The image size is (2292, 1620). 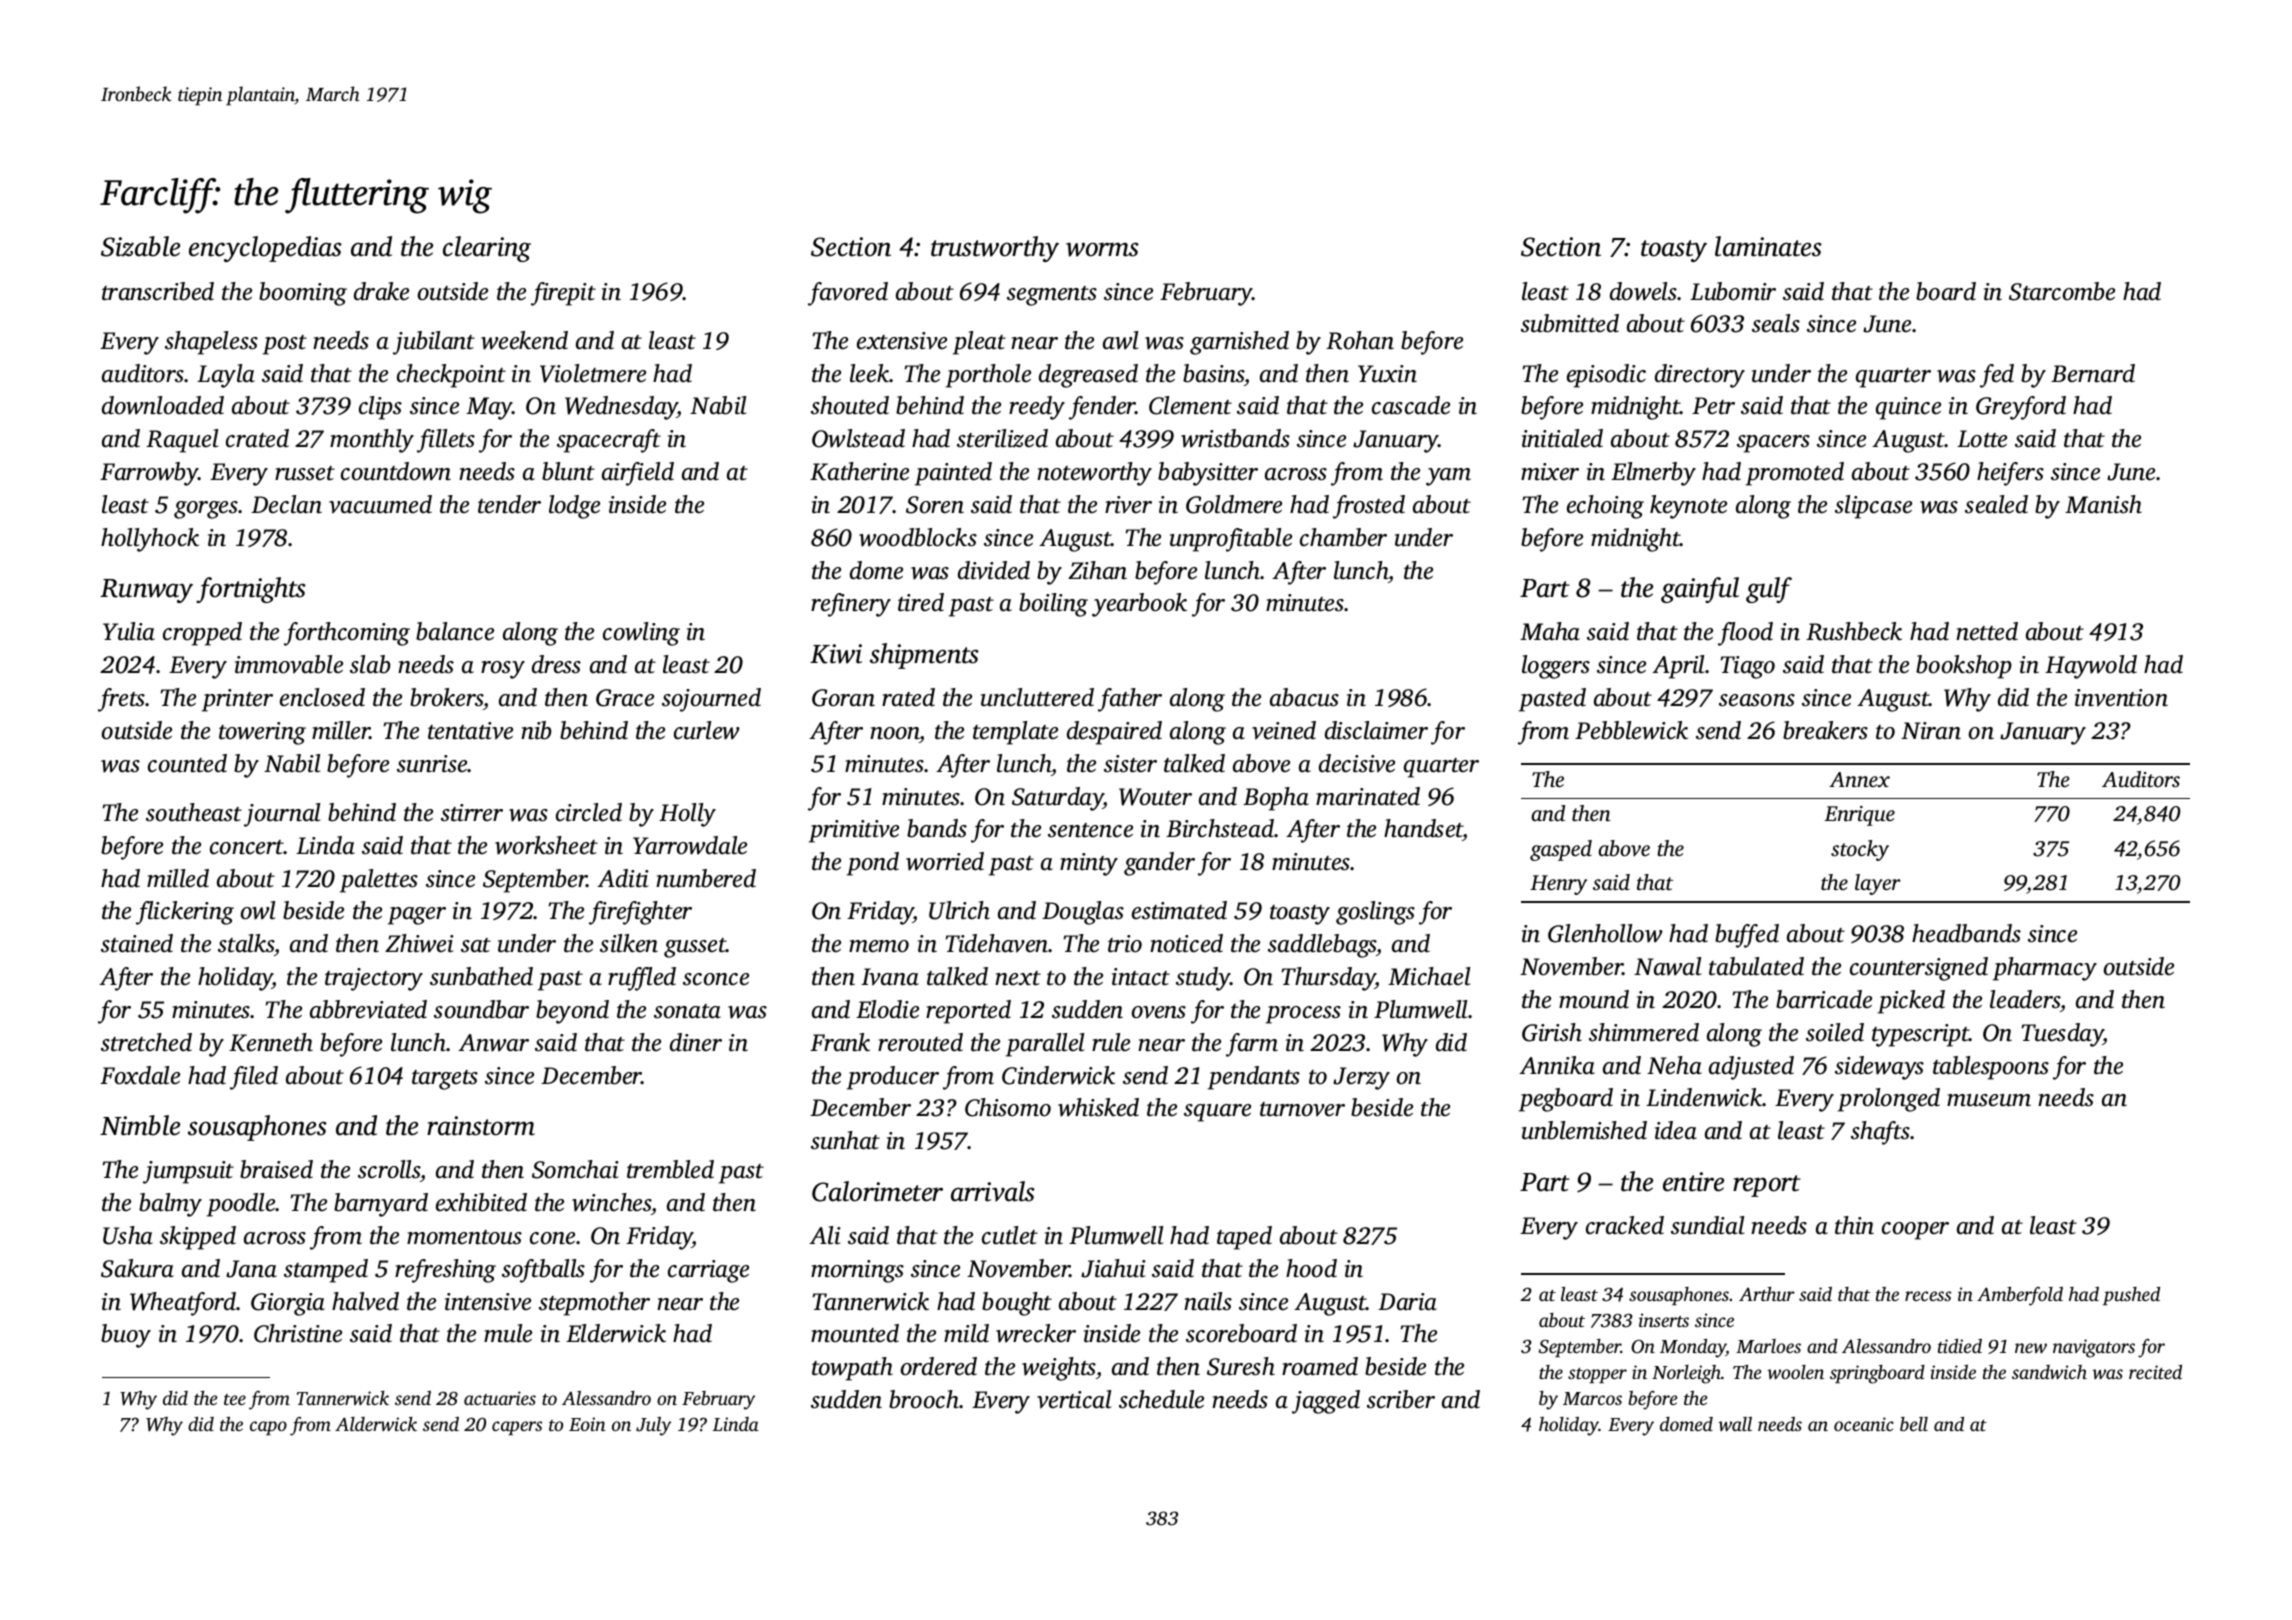 What do you see at coordinates (508, 1333) in the screenshot?
I see `mule` at bounding box center [508, 1333].
